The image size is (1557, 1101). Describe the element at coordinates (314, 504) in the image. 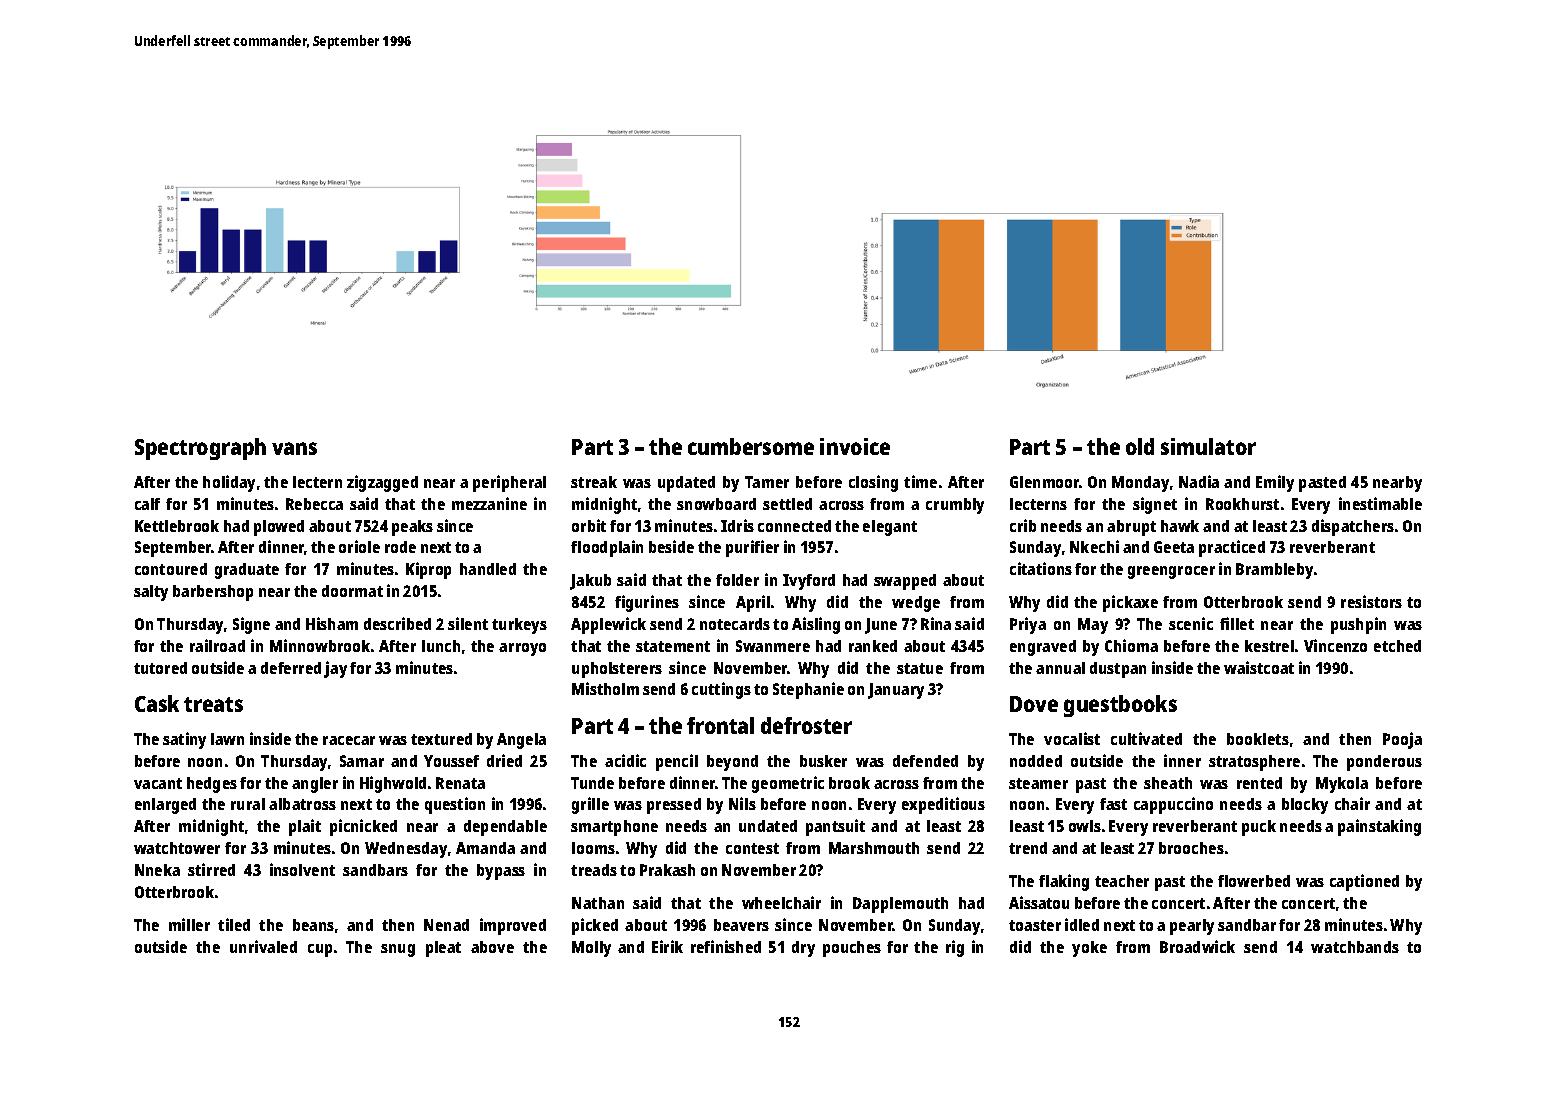

I see `Rebecca` at that location.
